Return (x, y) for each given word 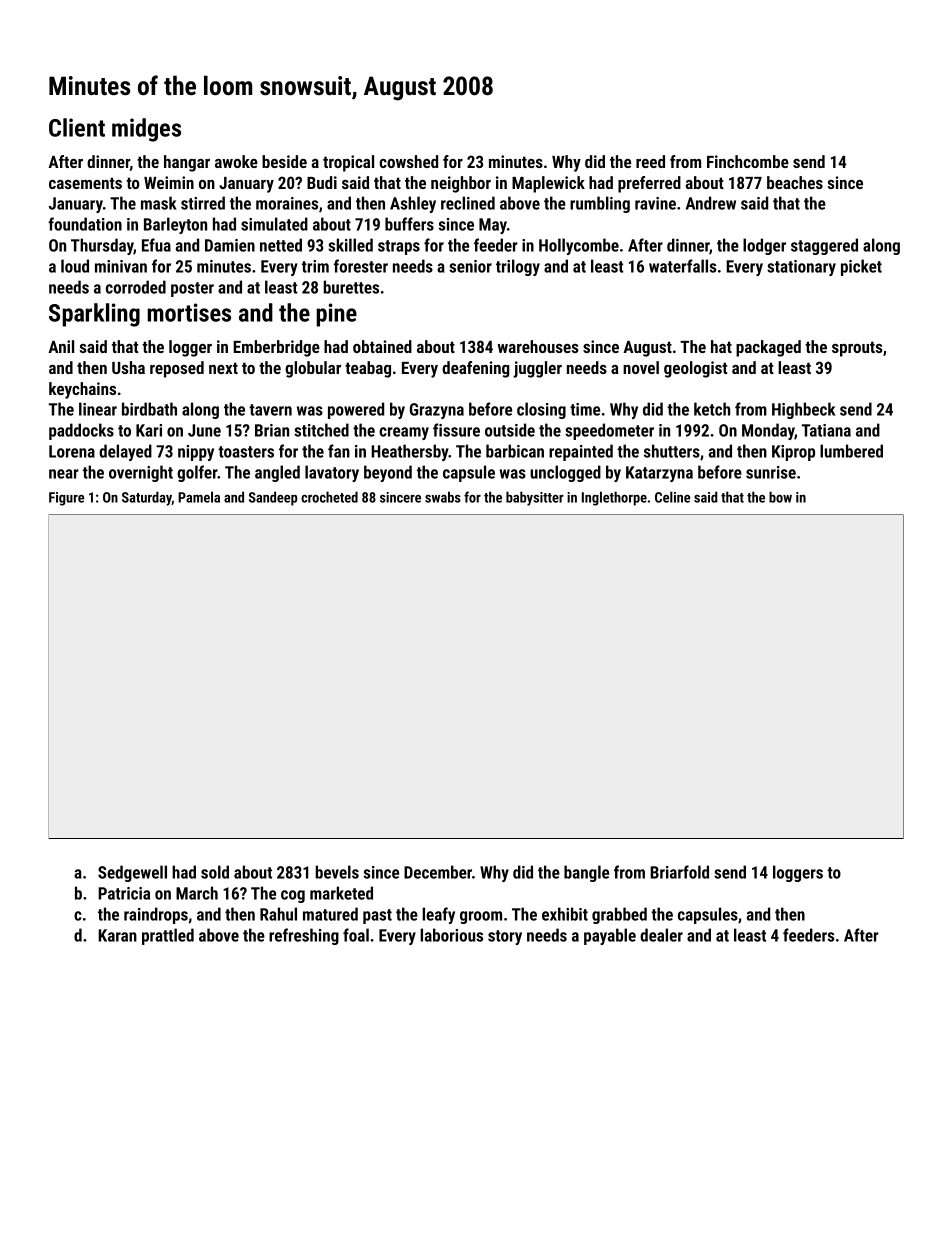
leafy (438, 915)
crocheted (329, 497)
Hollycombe (579, 246)
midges (146, 130)
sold (215, 872)
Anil (61, 346)
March (197, 893)
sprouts (857, 349)
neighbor (461, 184)
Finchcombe (748, 161)
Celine (672, 497)
